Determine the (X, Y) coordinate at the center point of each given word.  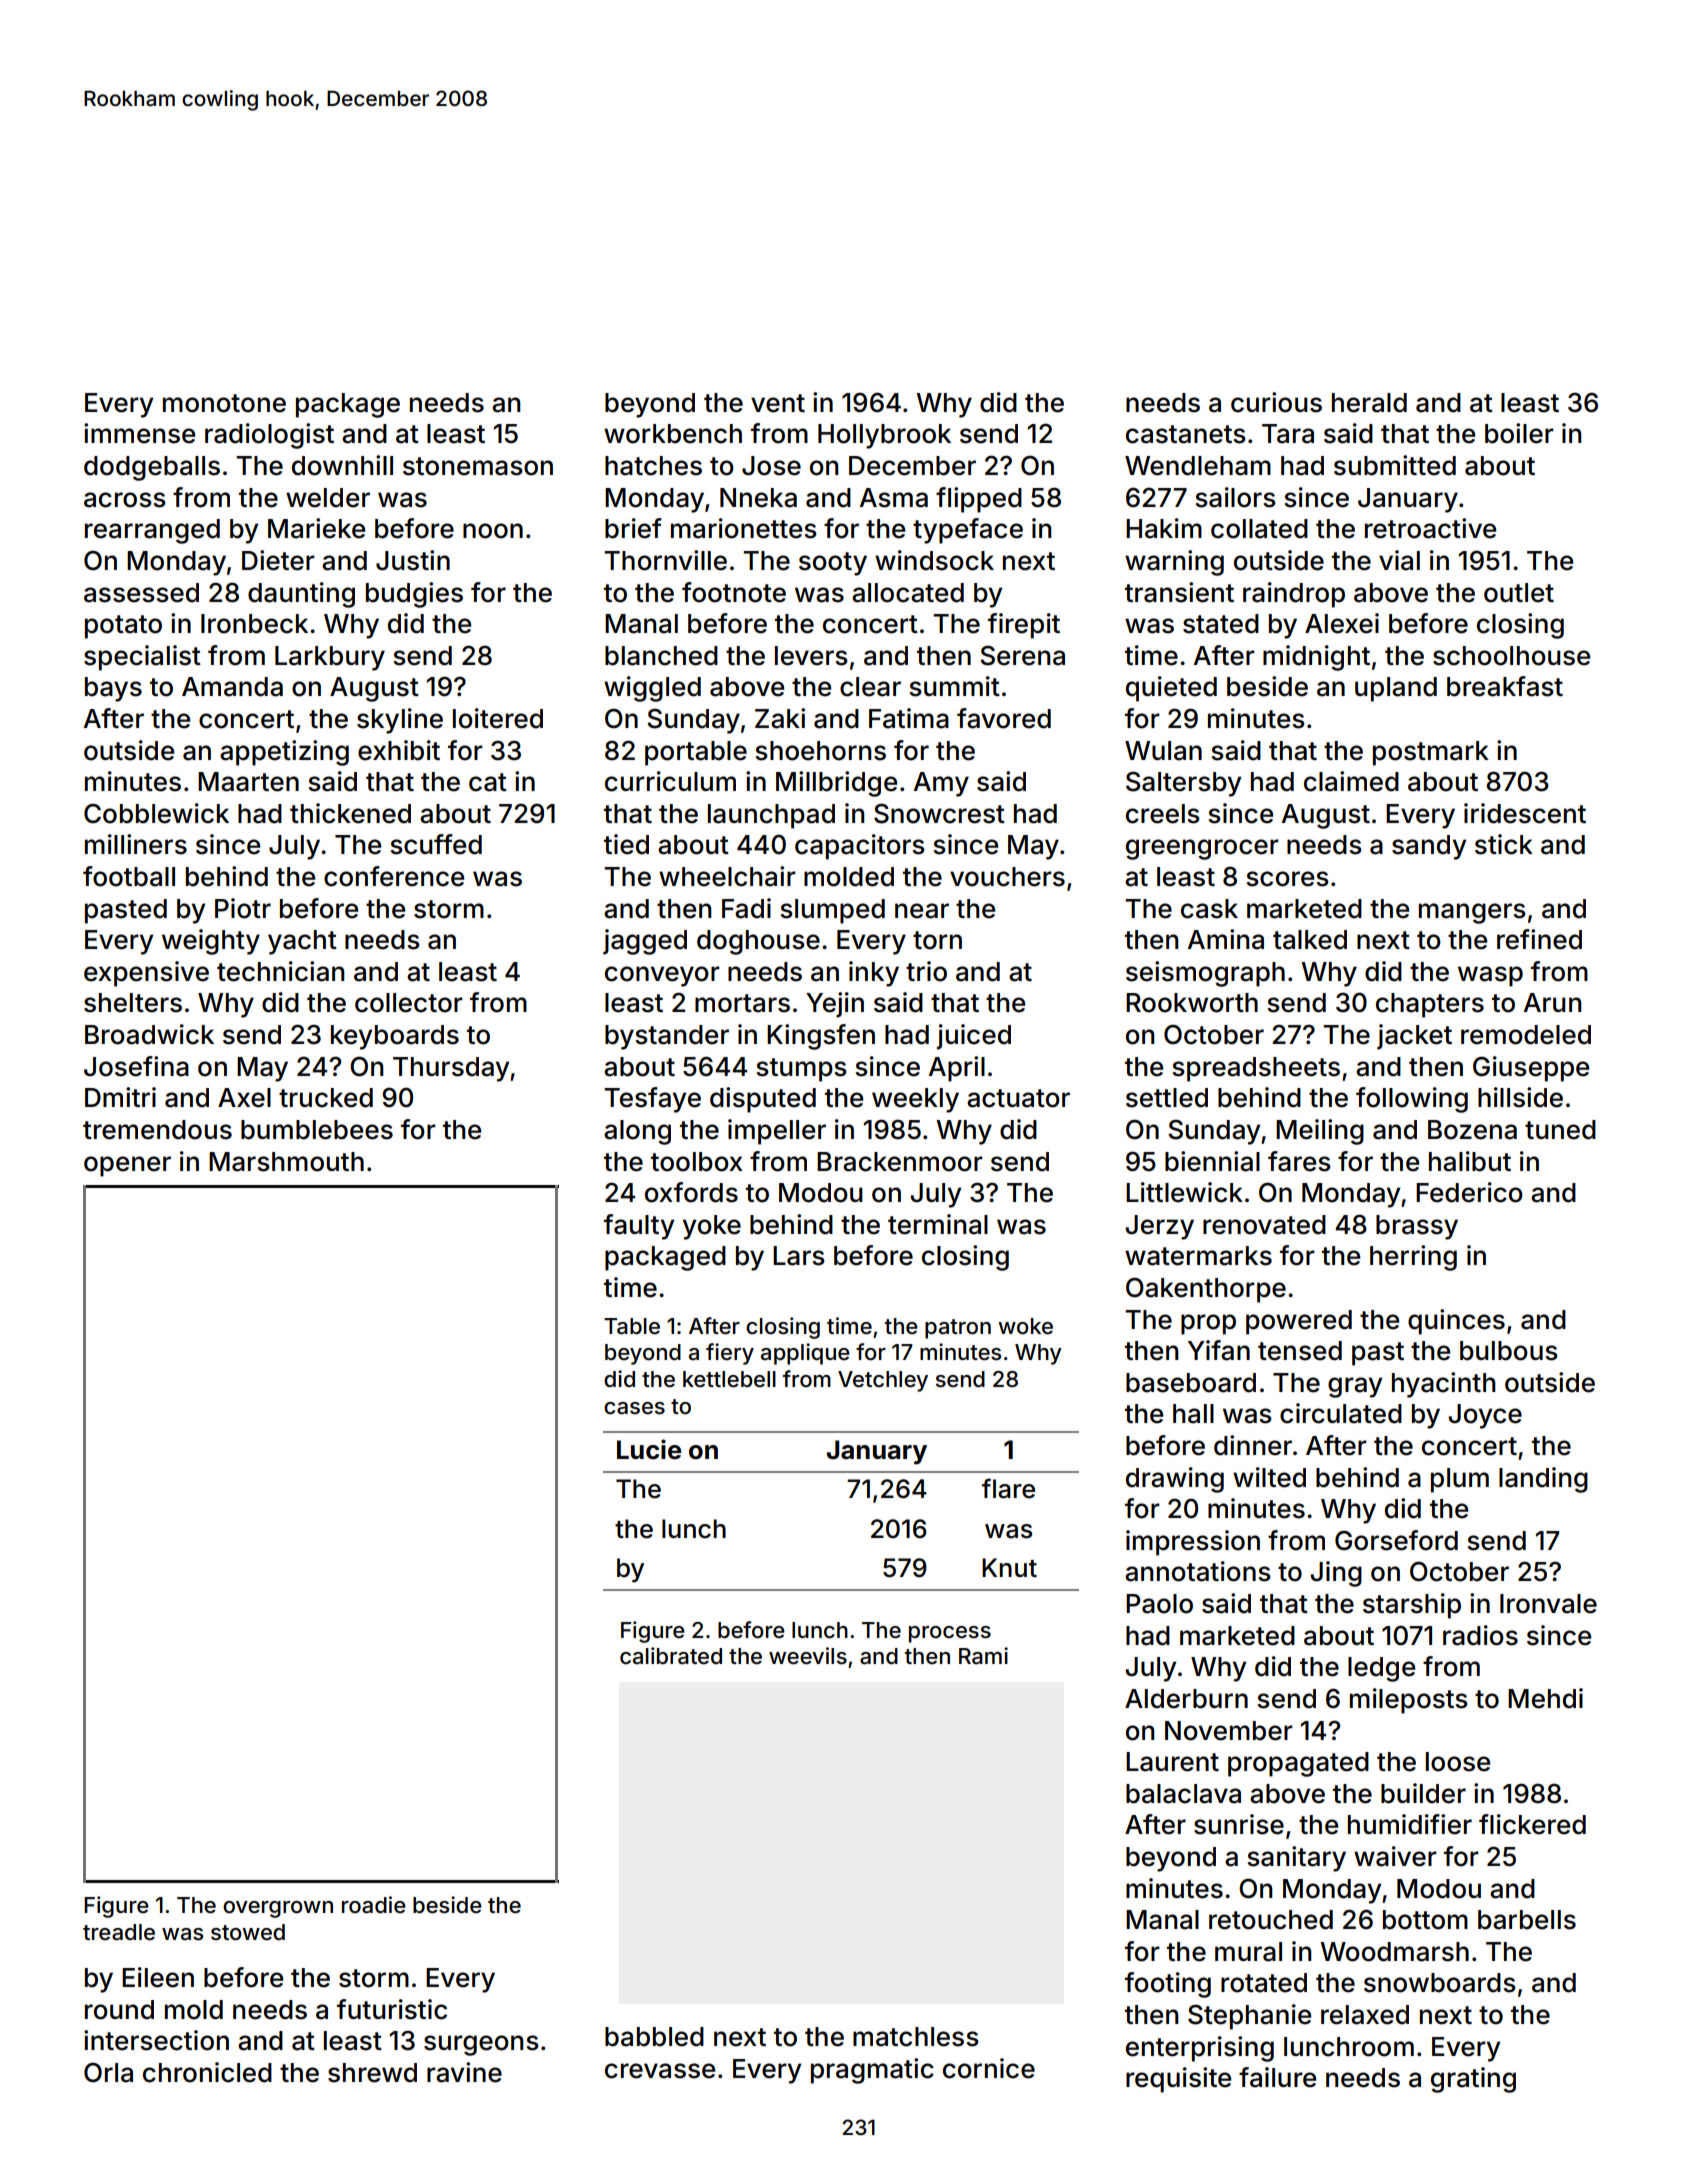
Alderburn (1186, 1699)
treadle (119, 1932)
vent (778, 403)
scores (1287, 879)
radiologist (269, 436)
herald (1369, 403)
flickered (1532, 1824)
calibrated (671, 1656)
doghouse (758, 942)
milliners (136, 844)
